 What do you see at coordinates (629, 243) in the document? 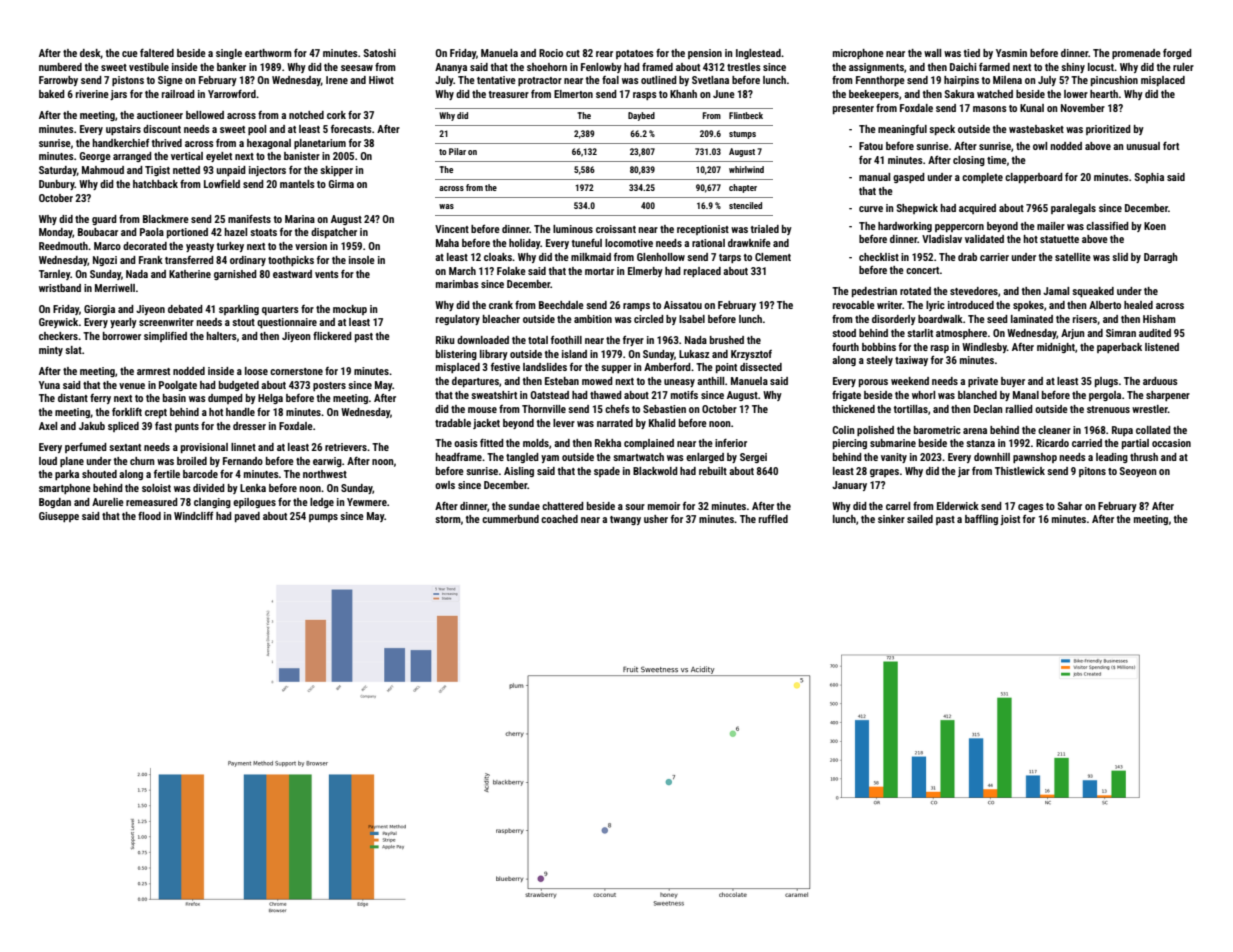
I see `locomotive` at bounding box center [629, 243].
